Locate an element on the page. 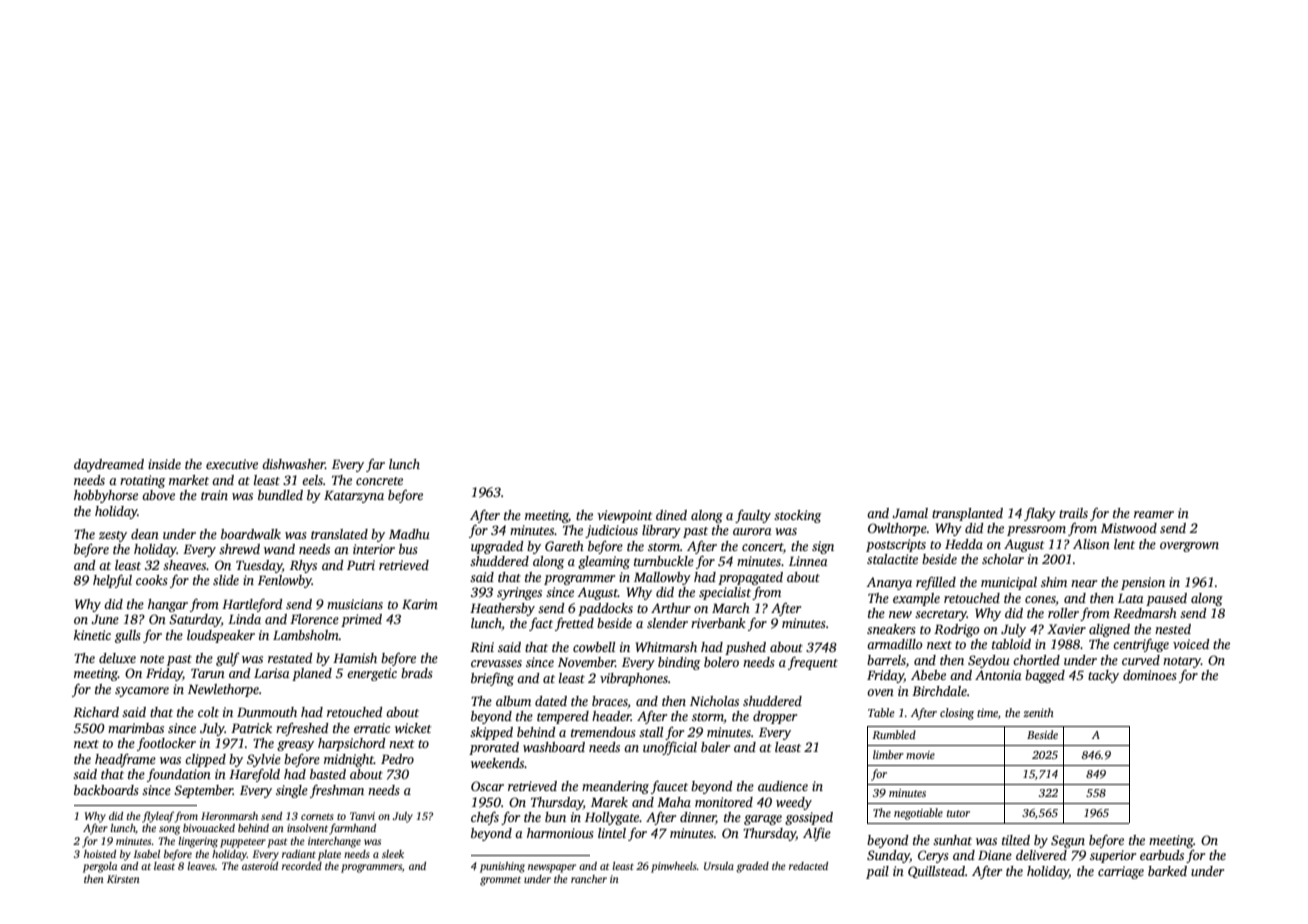  Kirsten is located at coordinates (123, 879).
